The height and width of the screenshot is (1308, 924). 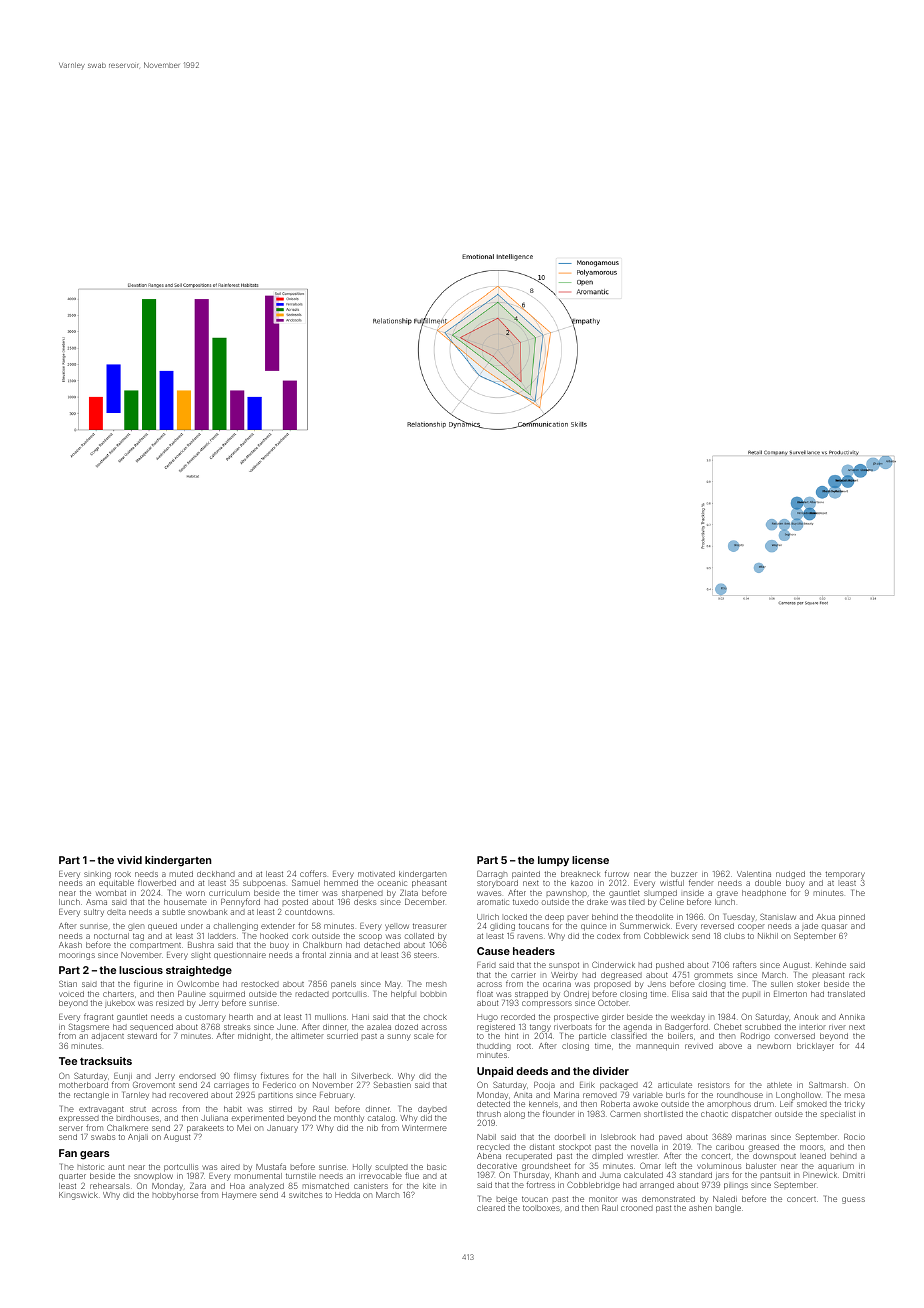 What do you see at coordinates (637, 1028) in the screenshot?
I see `agenda` at bounding box center [637, 1028].
